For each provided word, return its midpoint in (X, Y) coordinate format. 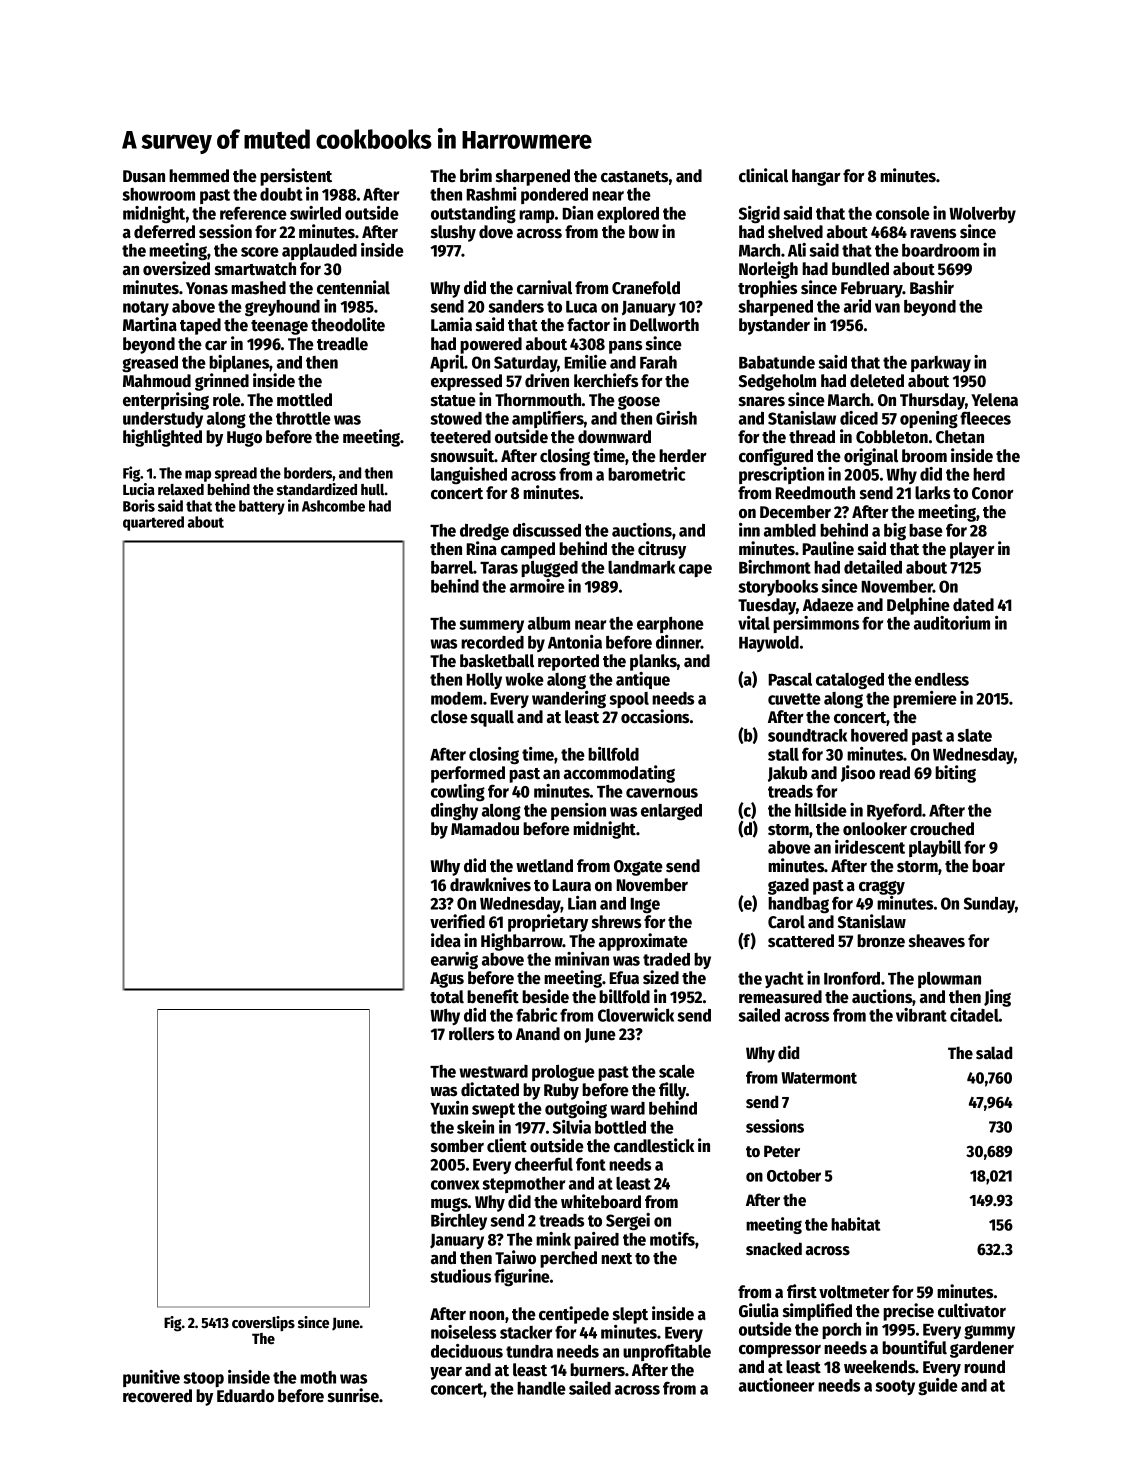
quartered (153, 523)
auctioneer (776, 1385)
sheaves (937, 941)
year (446, 1373)
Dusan (144, 176)
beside (545, 996)
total (447, 997)
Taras (499, 568)
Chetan (960, 437)
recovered (157, 1396)
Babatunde (777, 362)
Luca (581, 307)
